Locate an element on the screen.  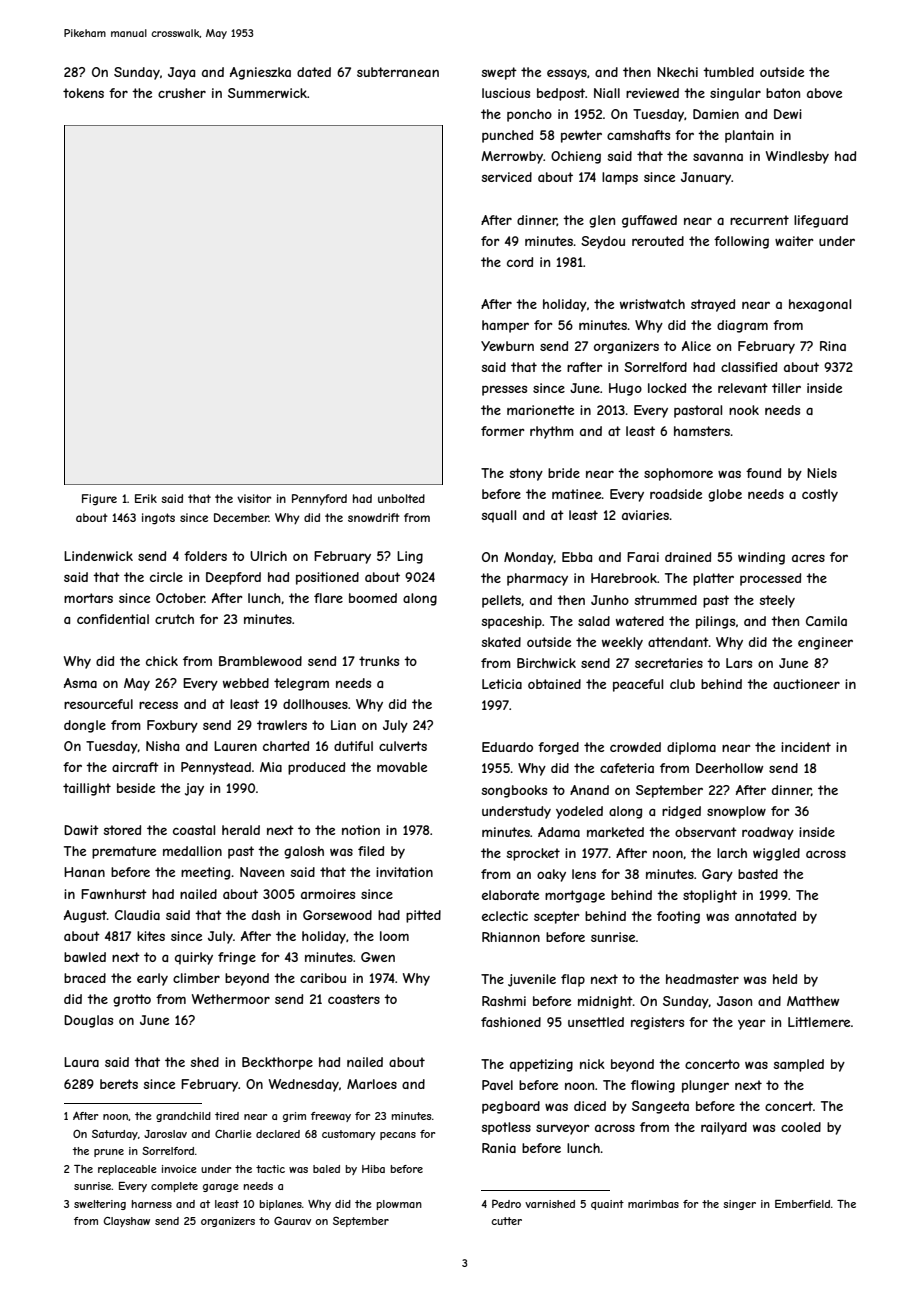
Laura is located at coordinates (81, 1062).
